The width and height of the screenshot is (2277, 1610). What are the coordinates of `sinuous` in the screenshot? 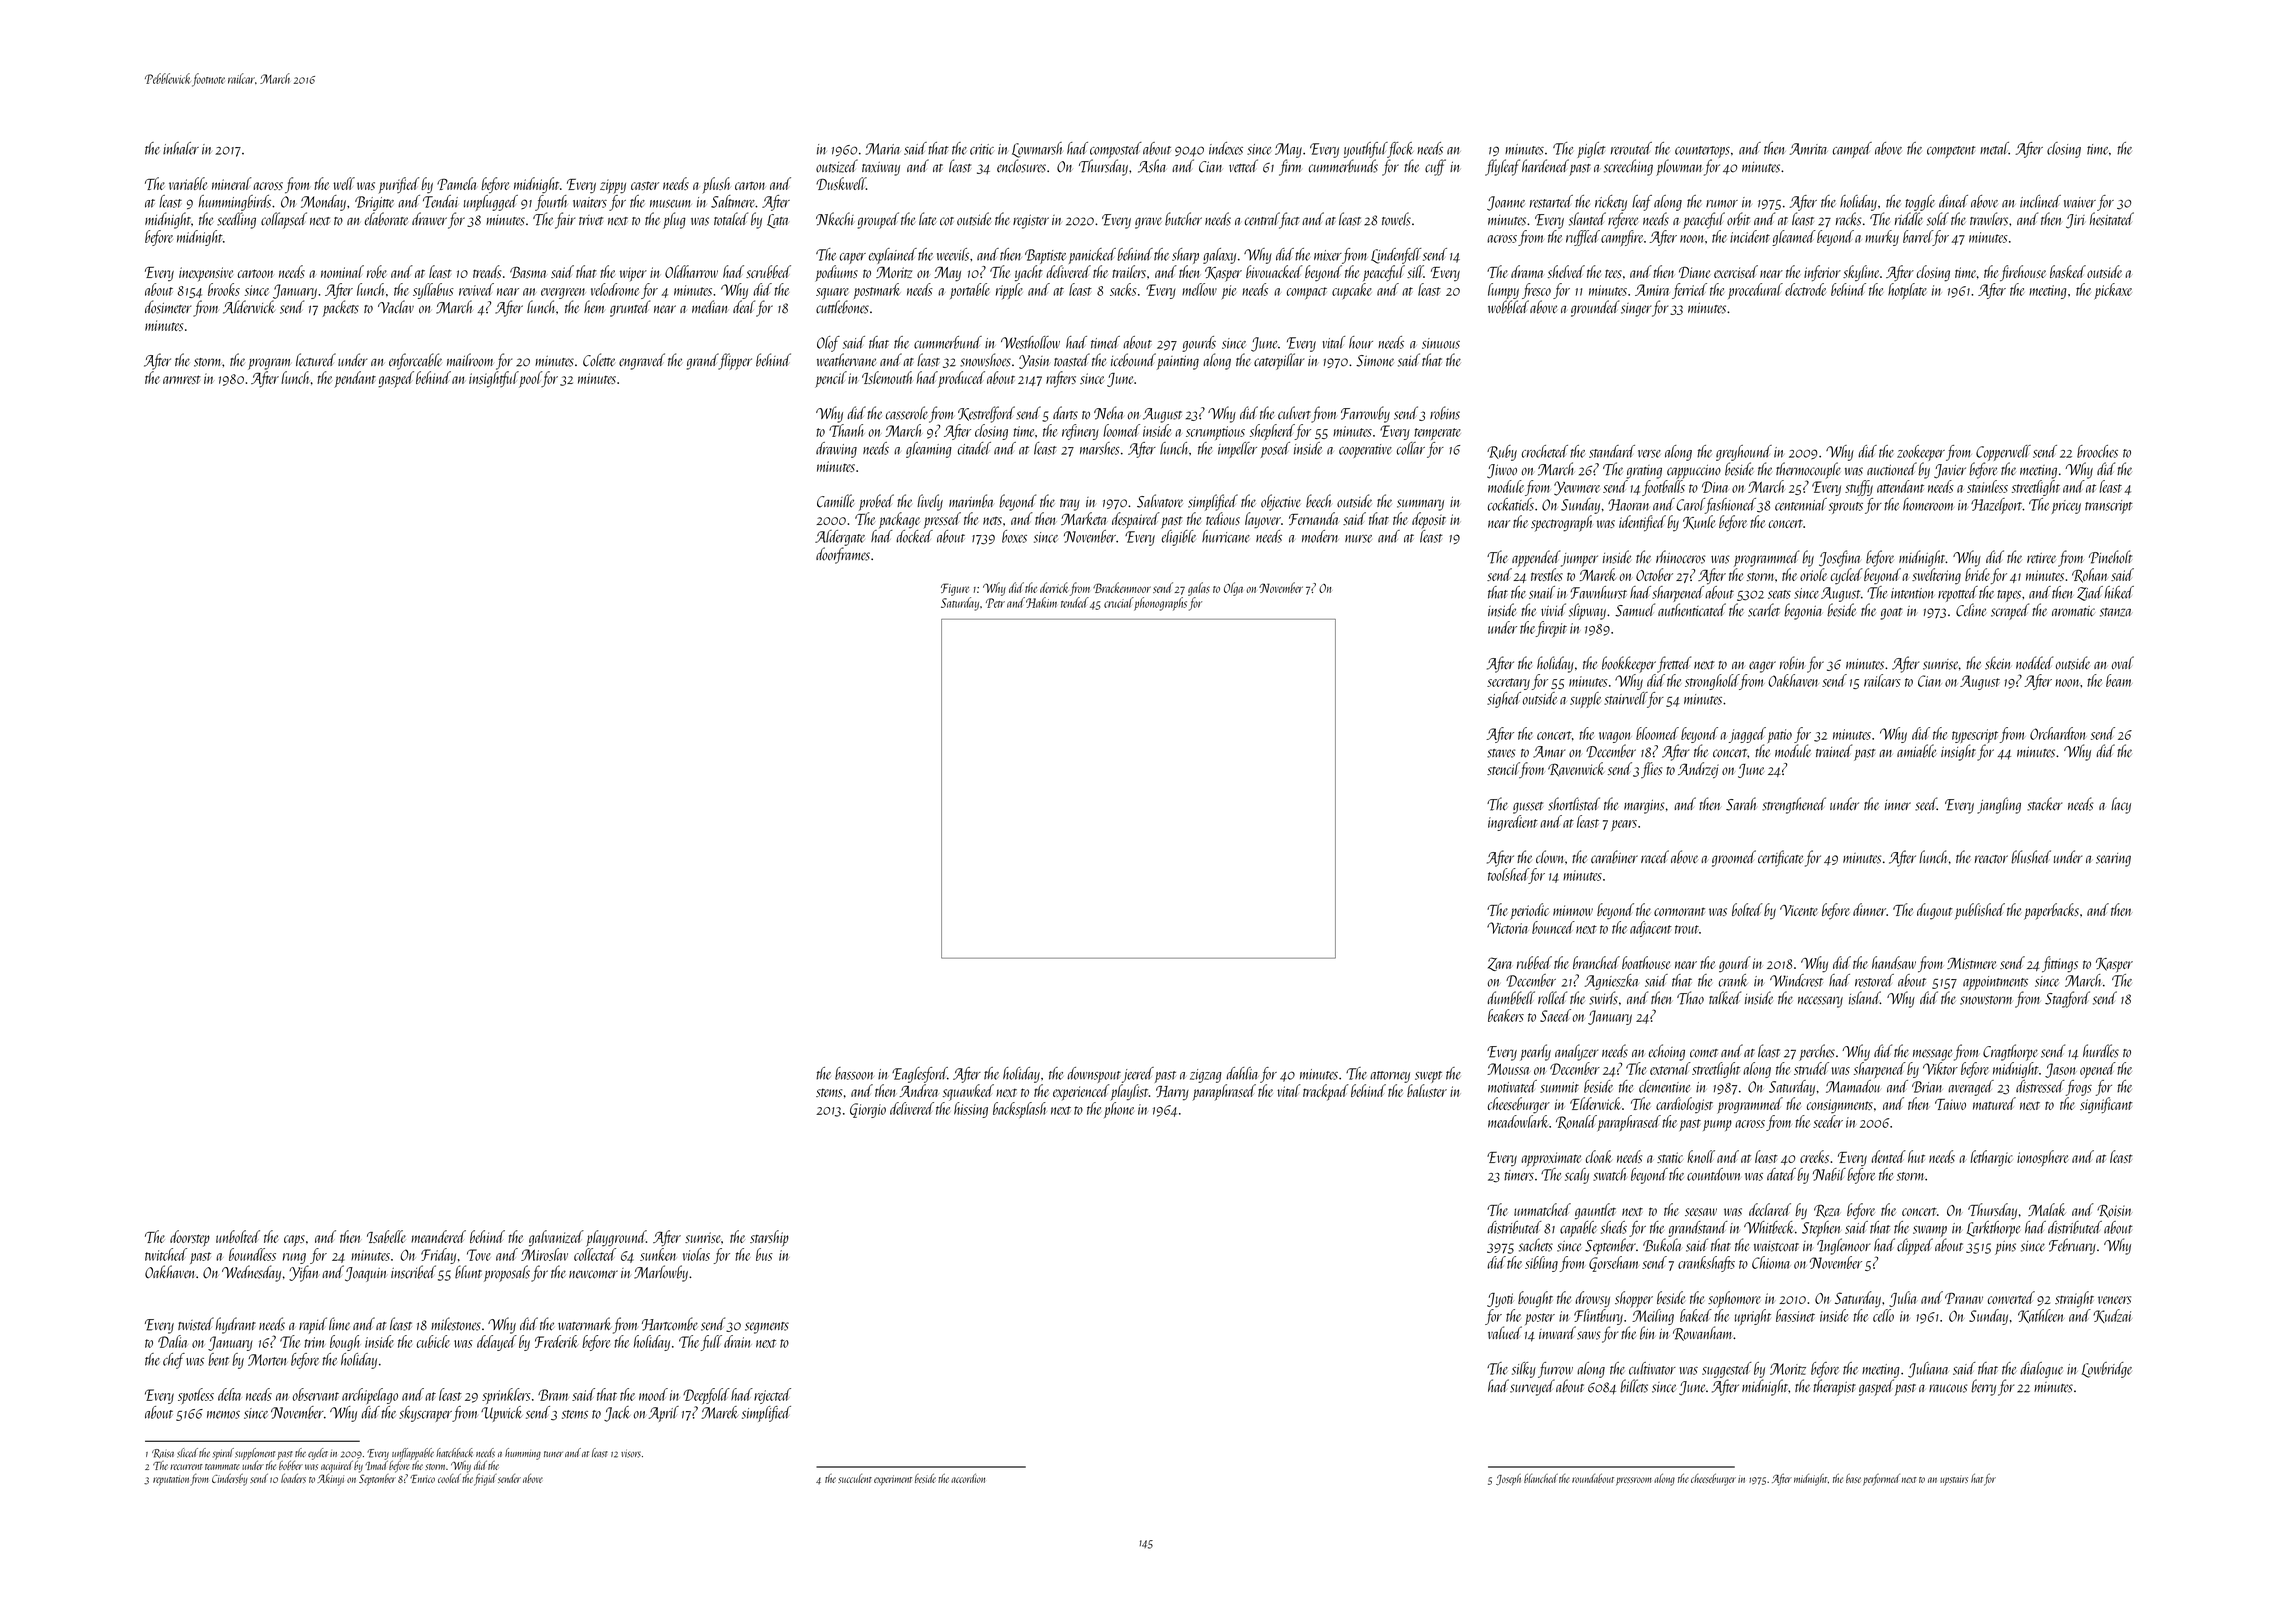 It's located at (1441, 343).
